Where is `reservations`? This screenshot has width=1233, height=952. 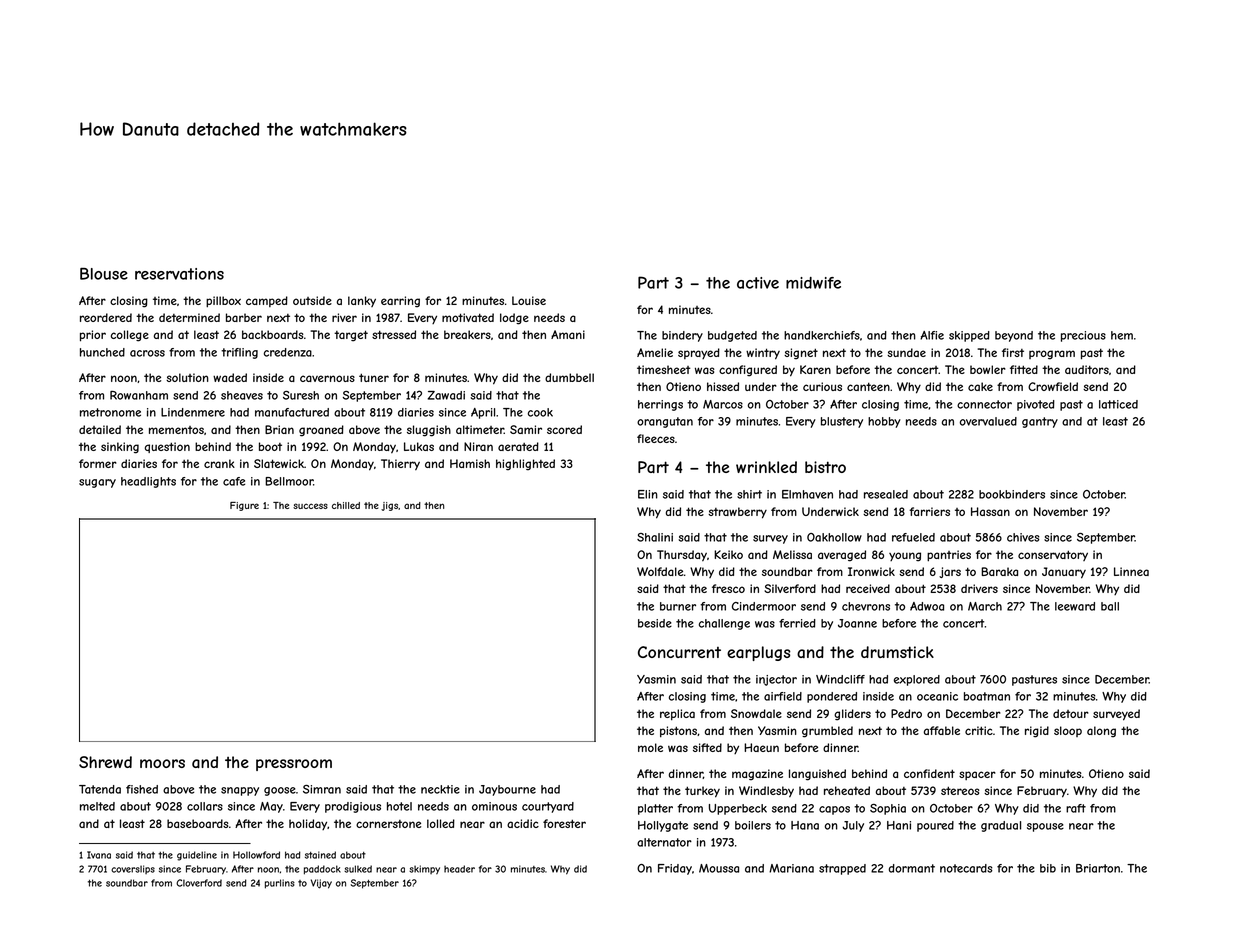 reservations is located at coordinates (179, 274).
